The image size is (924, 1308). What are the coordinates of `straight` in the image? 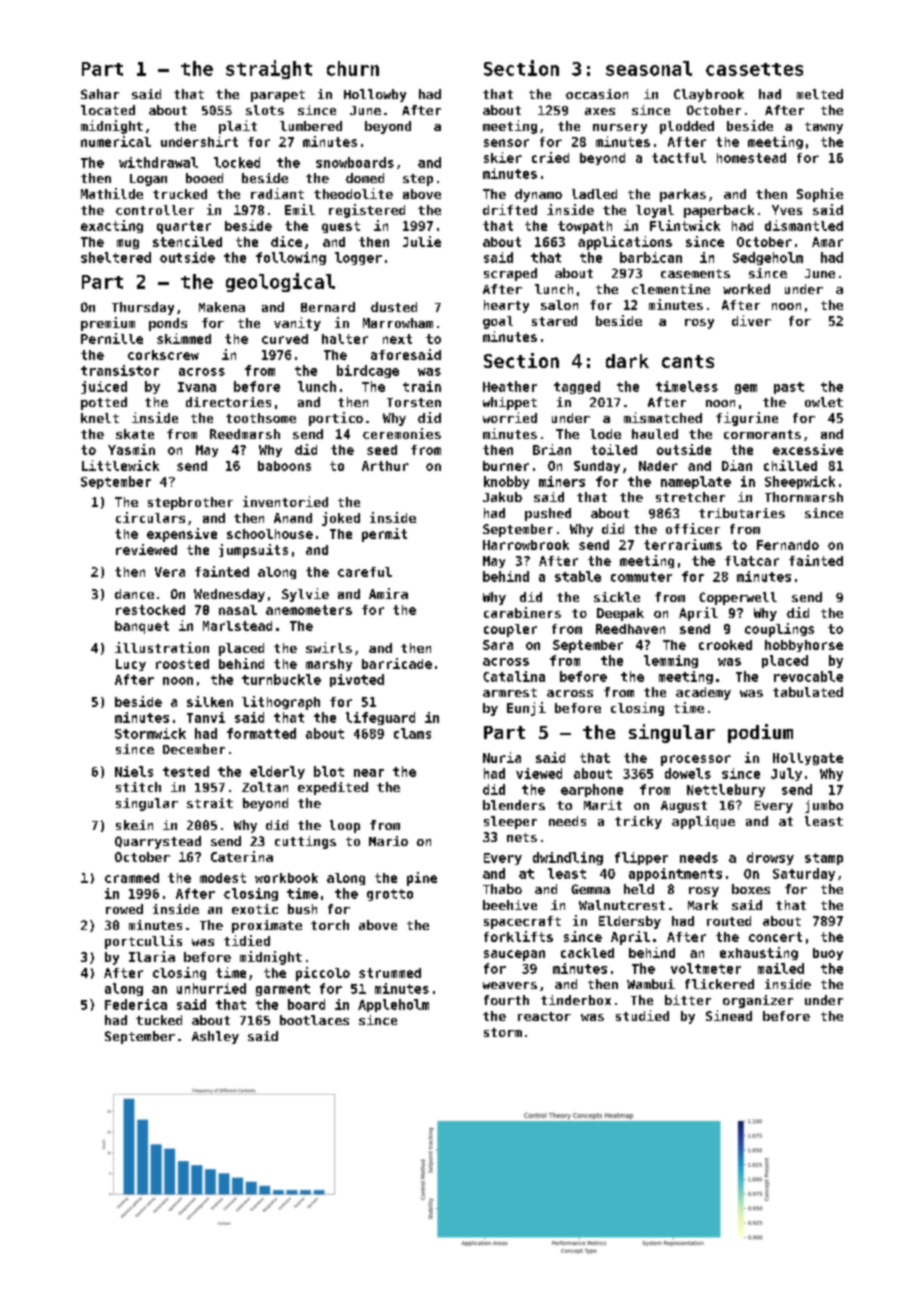 It's located at (269, 69).
